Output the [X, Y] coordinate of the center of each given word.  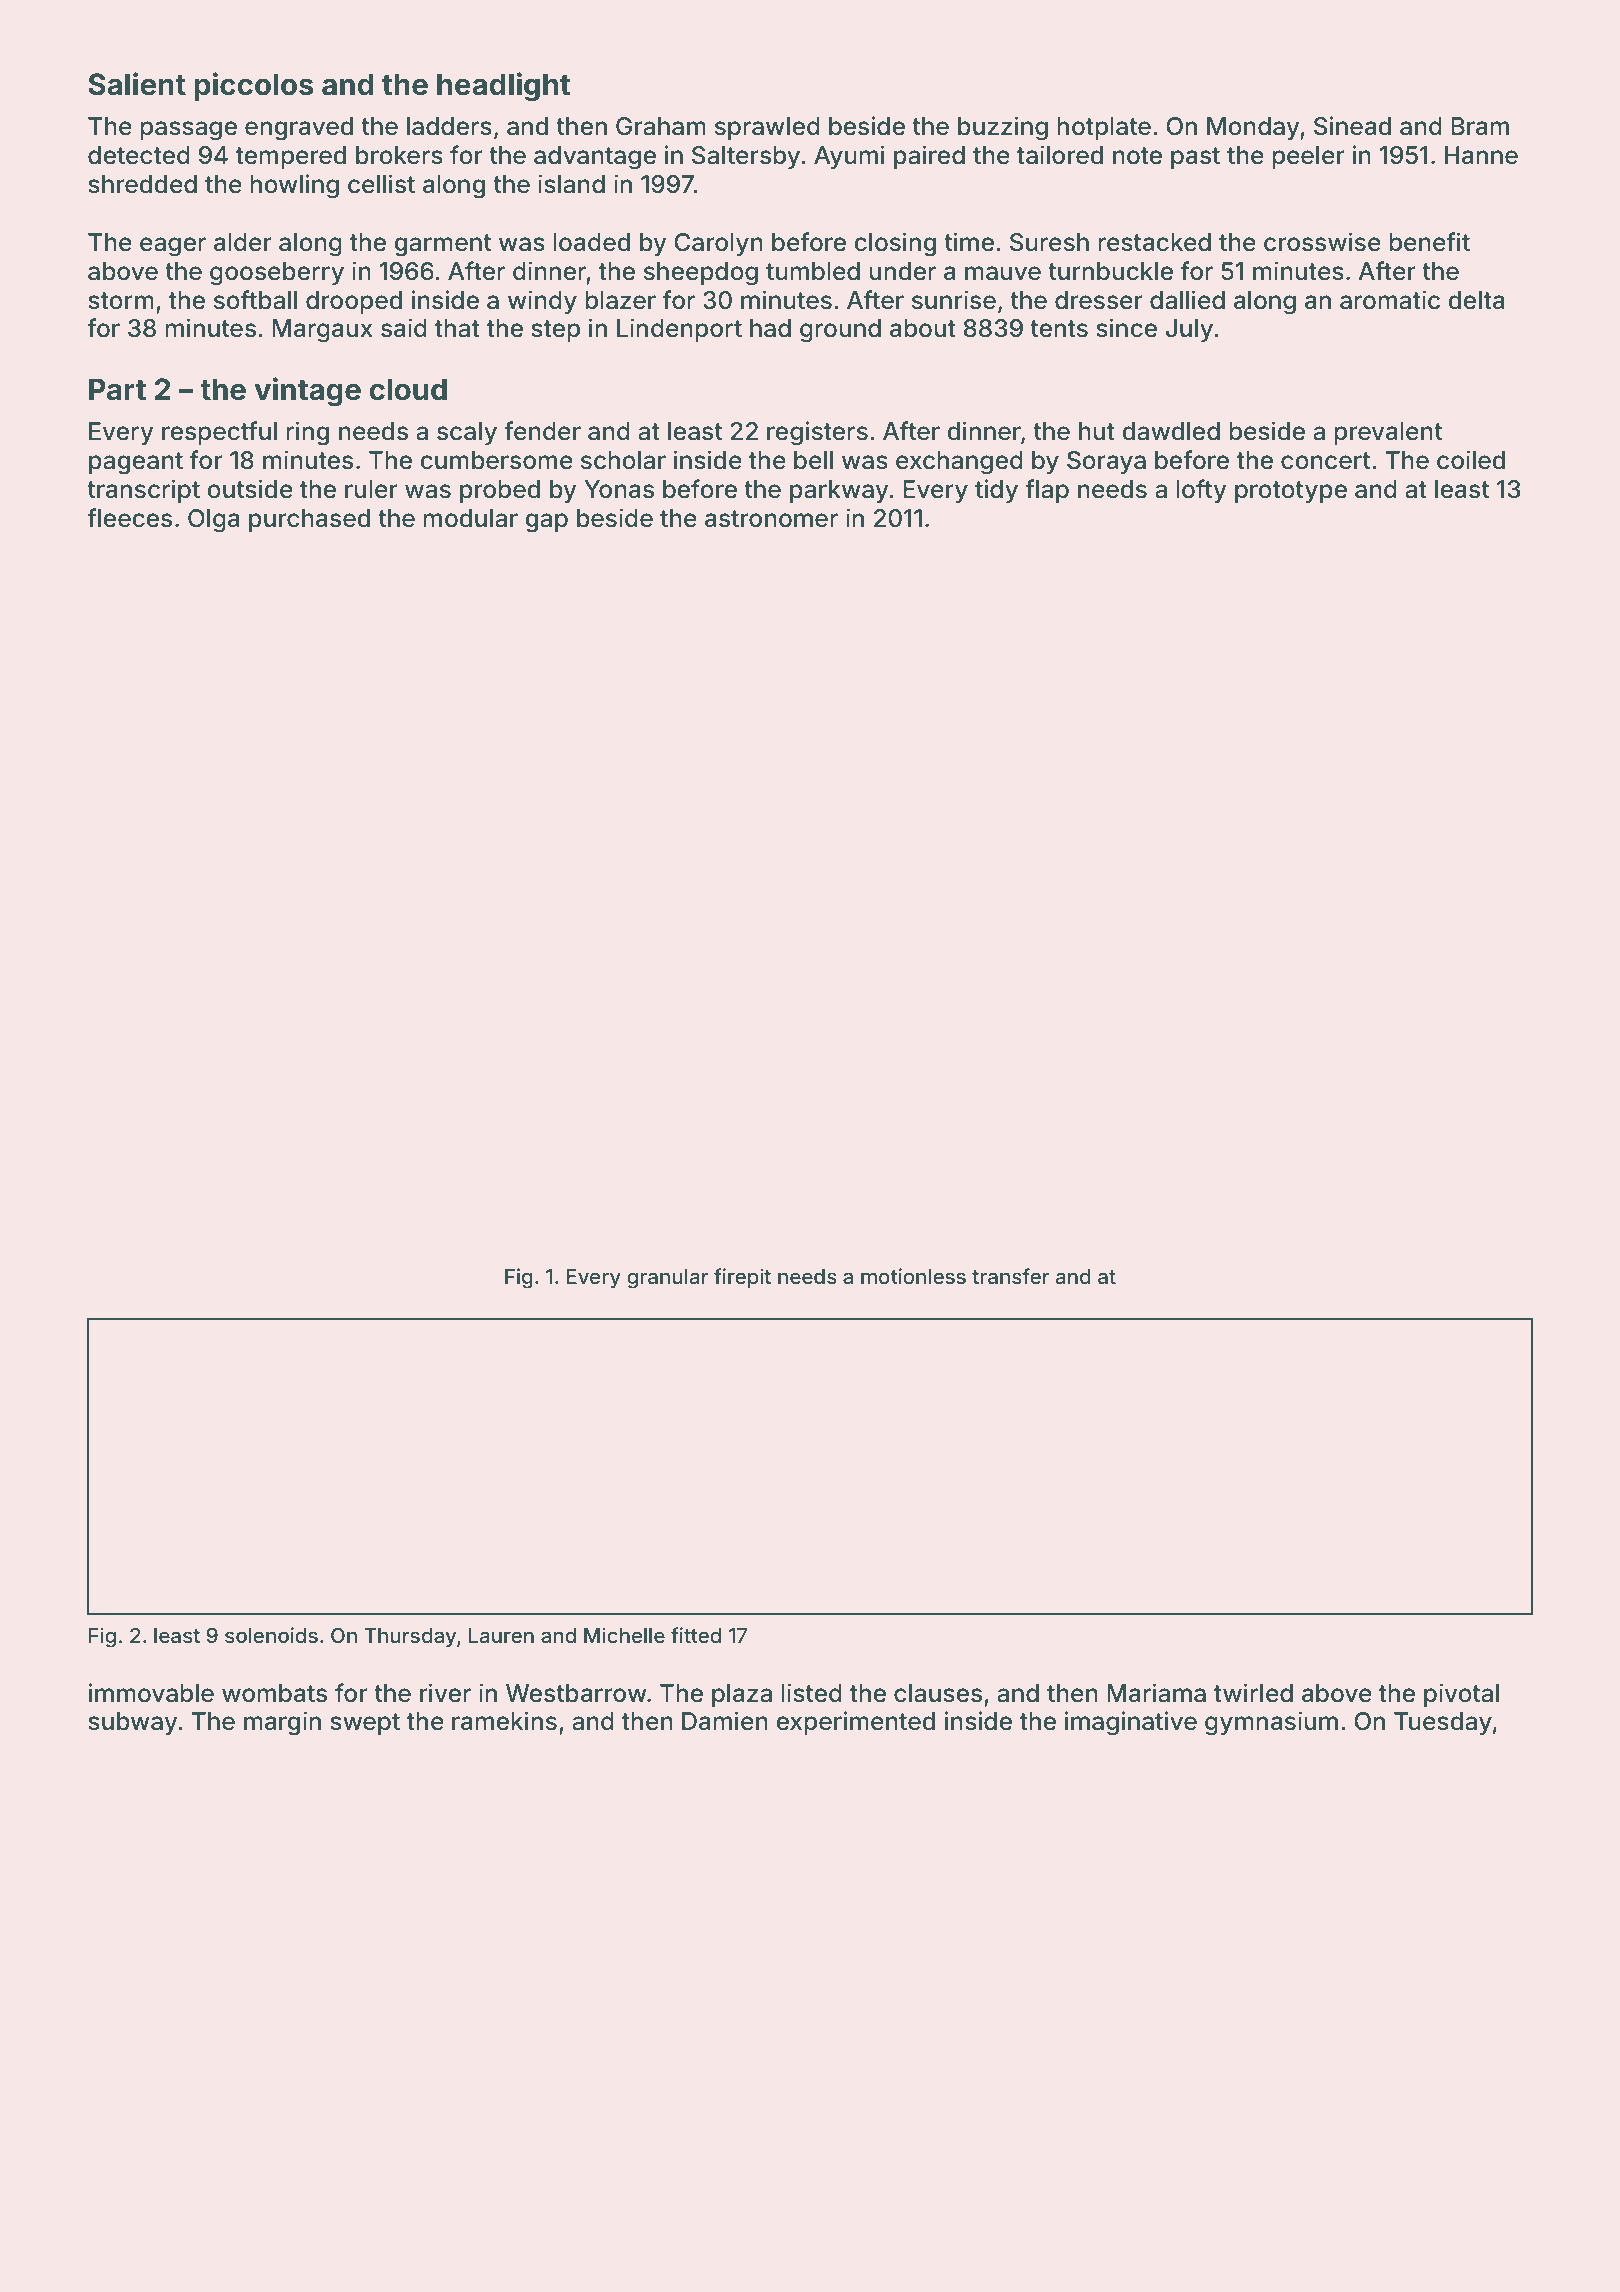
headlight [503, 87]
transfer [1011, 1276]
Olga [213, 521]
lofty [1201, 491]
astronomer [771, 519]
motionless [913, 1276]
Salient [137, 84]
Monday [1253, 128]
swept [365, 1724]
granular [668, 1279]
